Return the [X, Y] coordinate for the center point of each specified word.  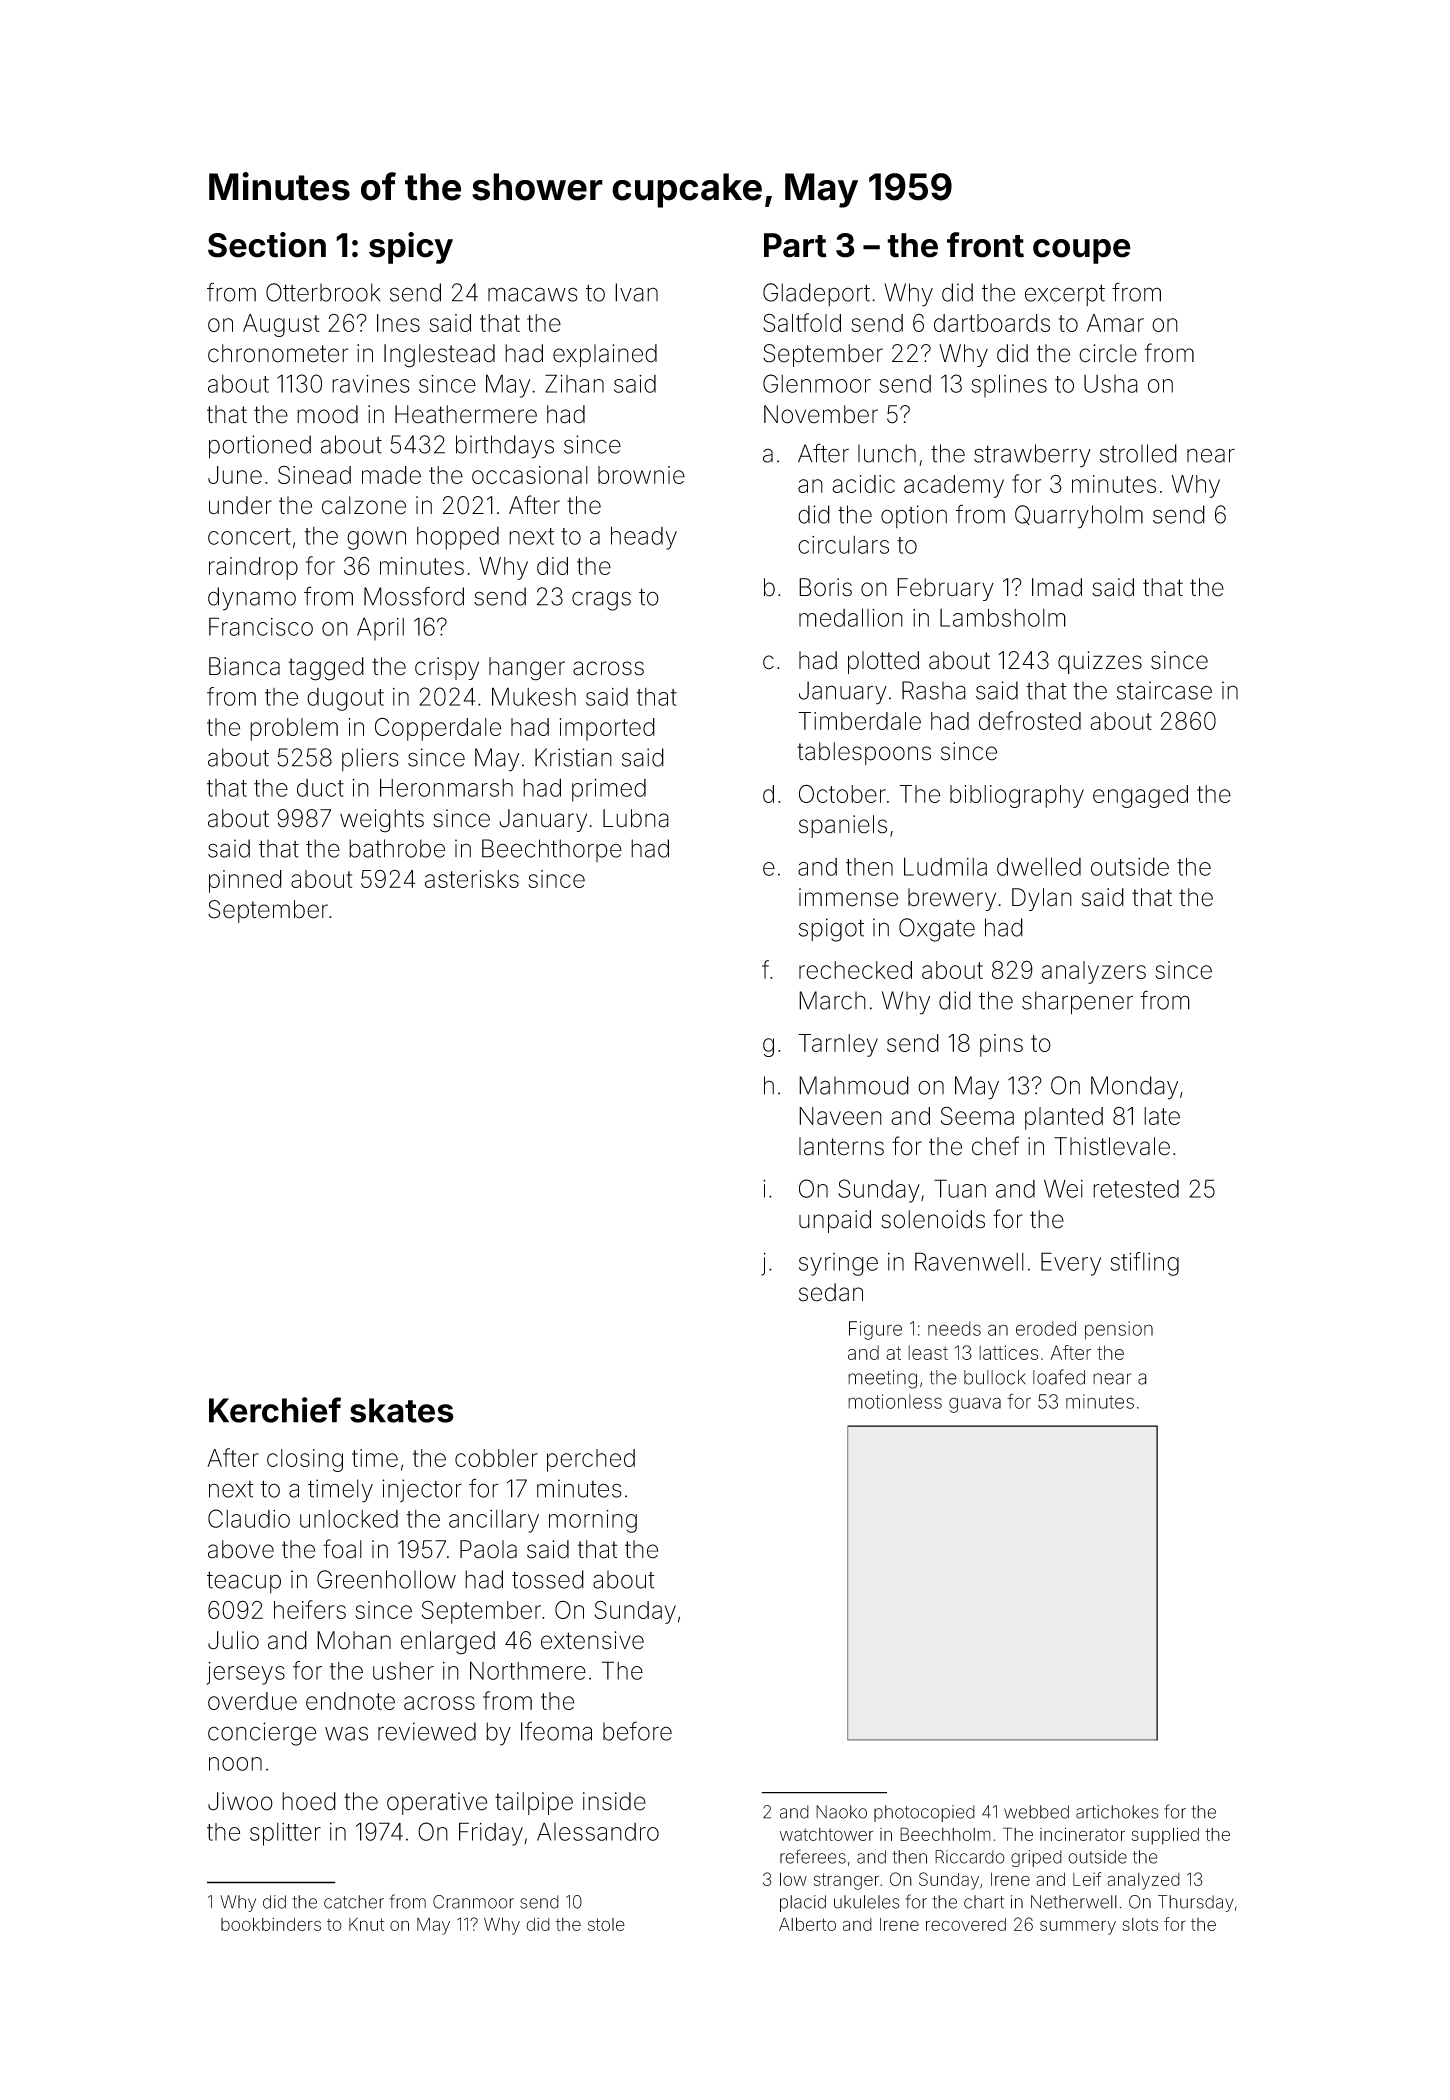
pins [1001, 1045]
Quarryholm [1079, 517]
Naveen [840, 1116]
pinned [245, 881]
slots [1140, 1924]
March [832, 1000]
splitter [285, 1834]
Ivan [636, 292]
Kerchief [275, 1410]
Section [267, 245]
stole [606, 1924]
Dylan [1042, 899]
